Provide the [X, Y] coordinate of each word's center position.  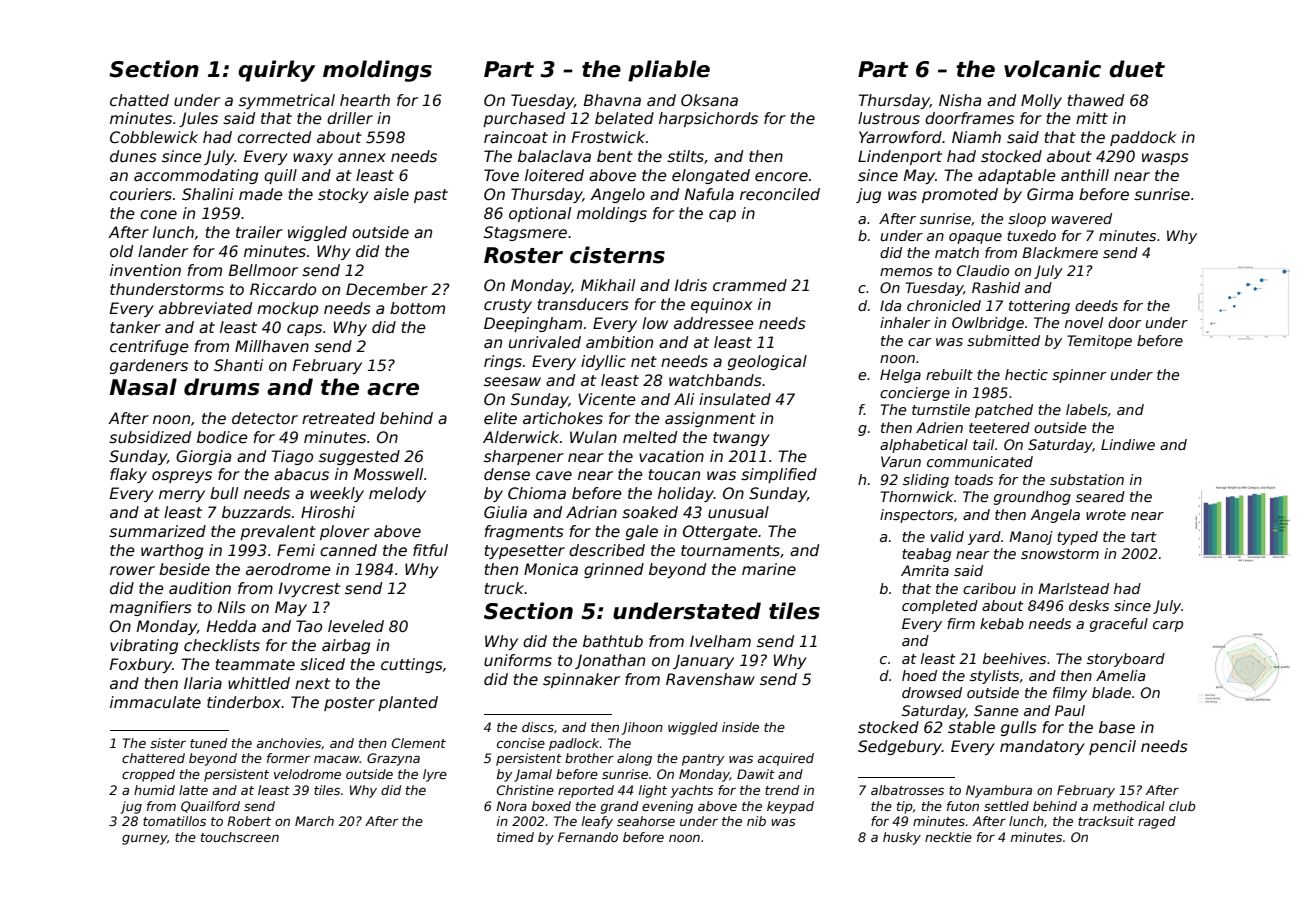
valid [947, 536]
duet [1137, 69]
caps [304, 330]
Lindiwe [1128, 444]
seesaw [512, 382]
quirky [276, 71]
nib [756, 821]
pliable [669, 71]
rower [132, 571]
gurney [144, 840]
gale [642, 532]
